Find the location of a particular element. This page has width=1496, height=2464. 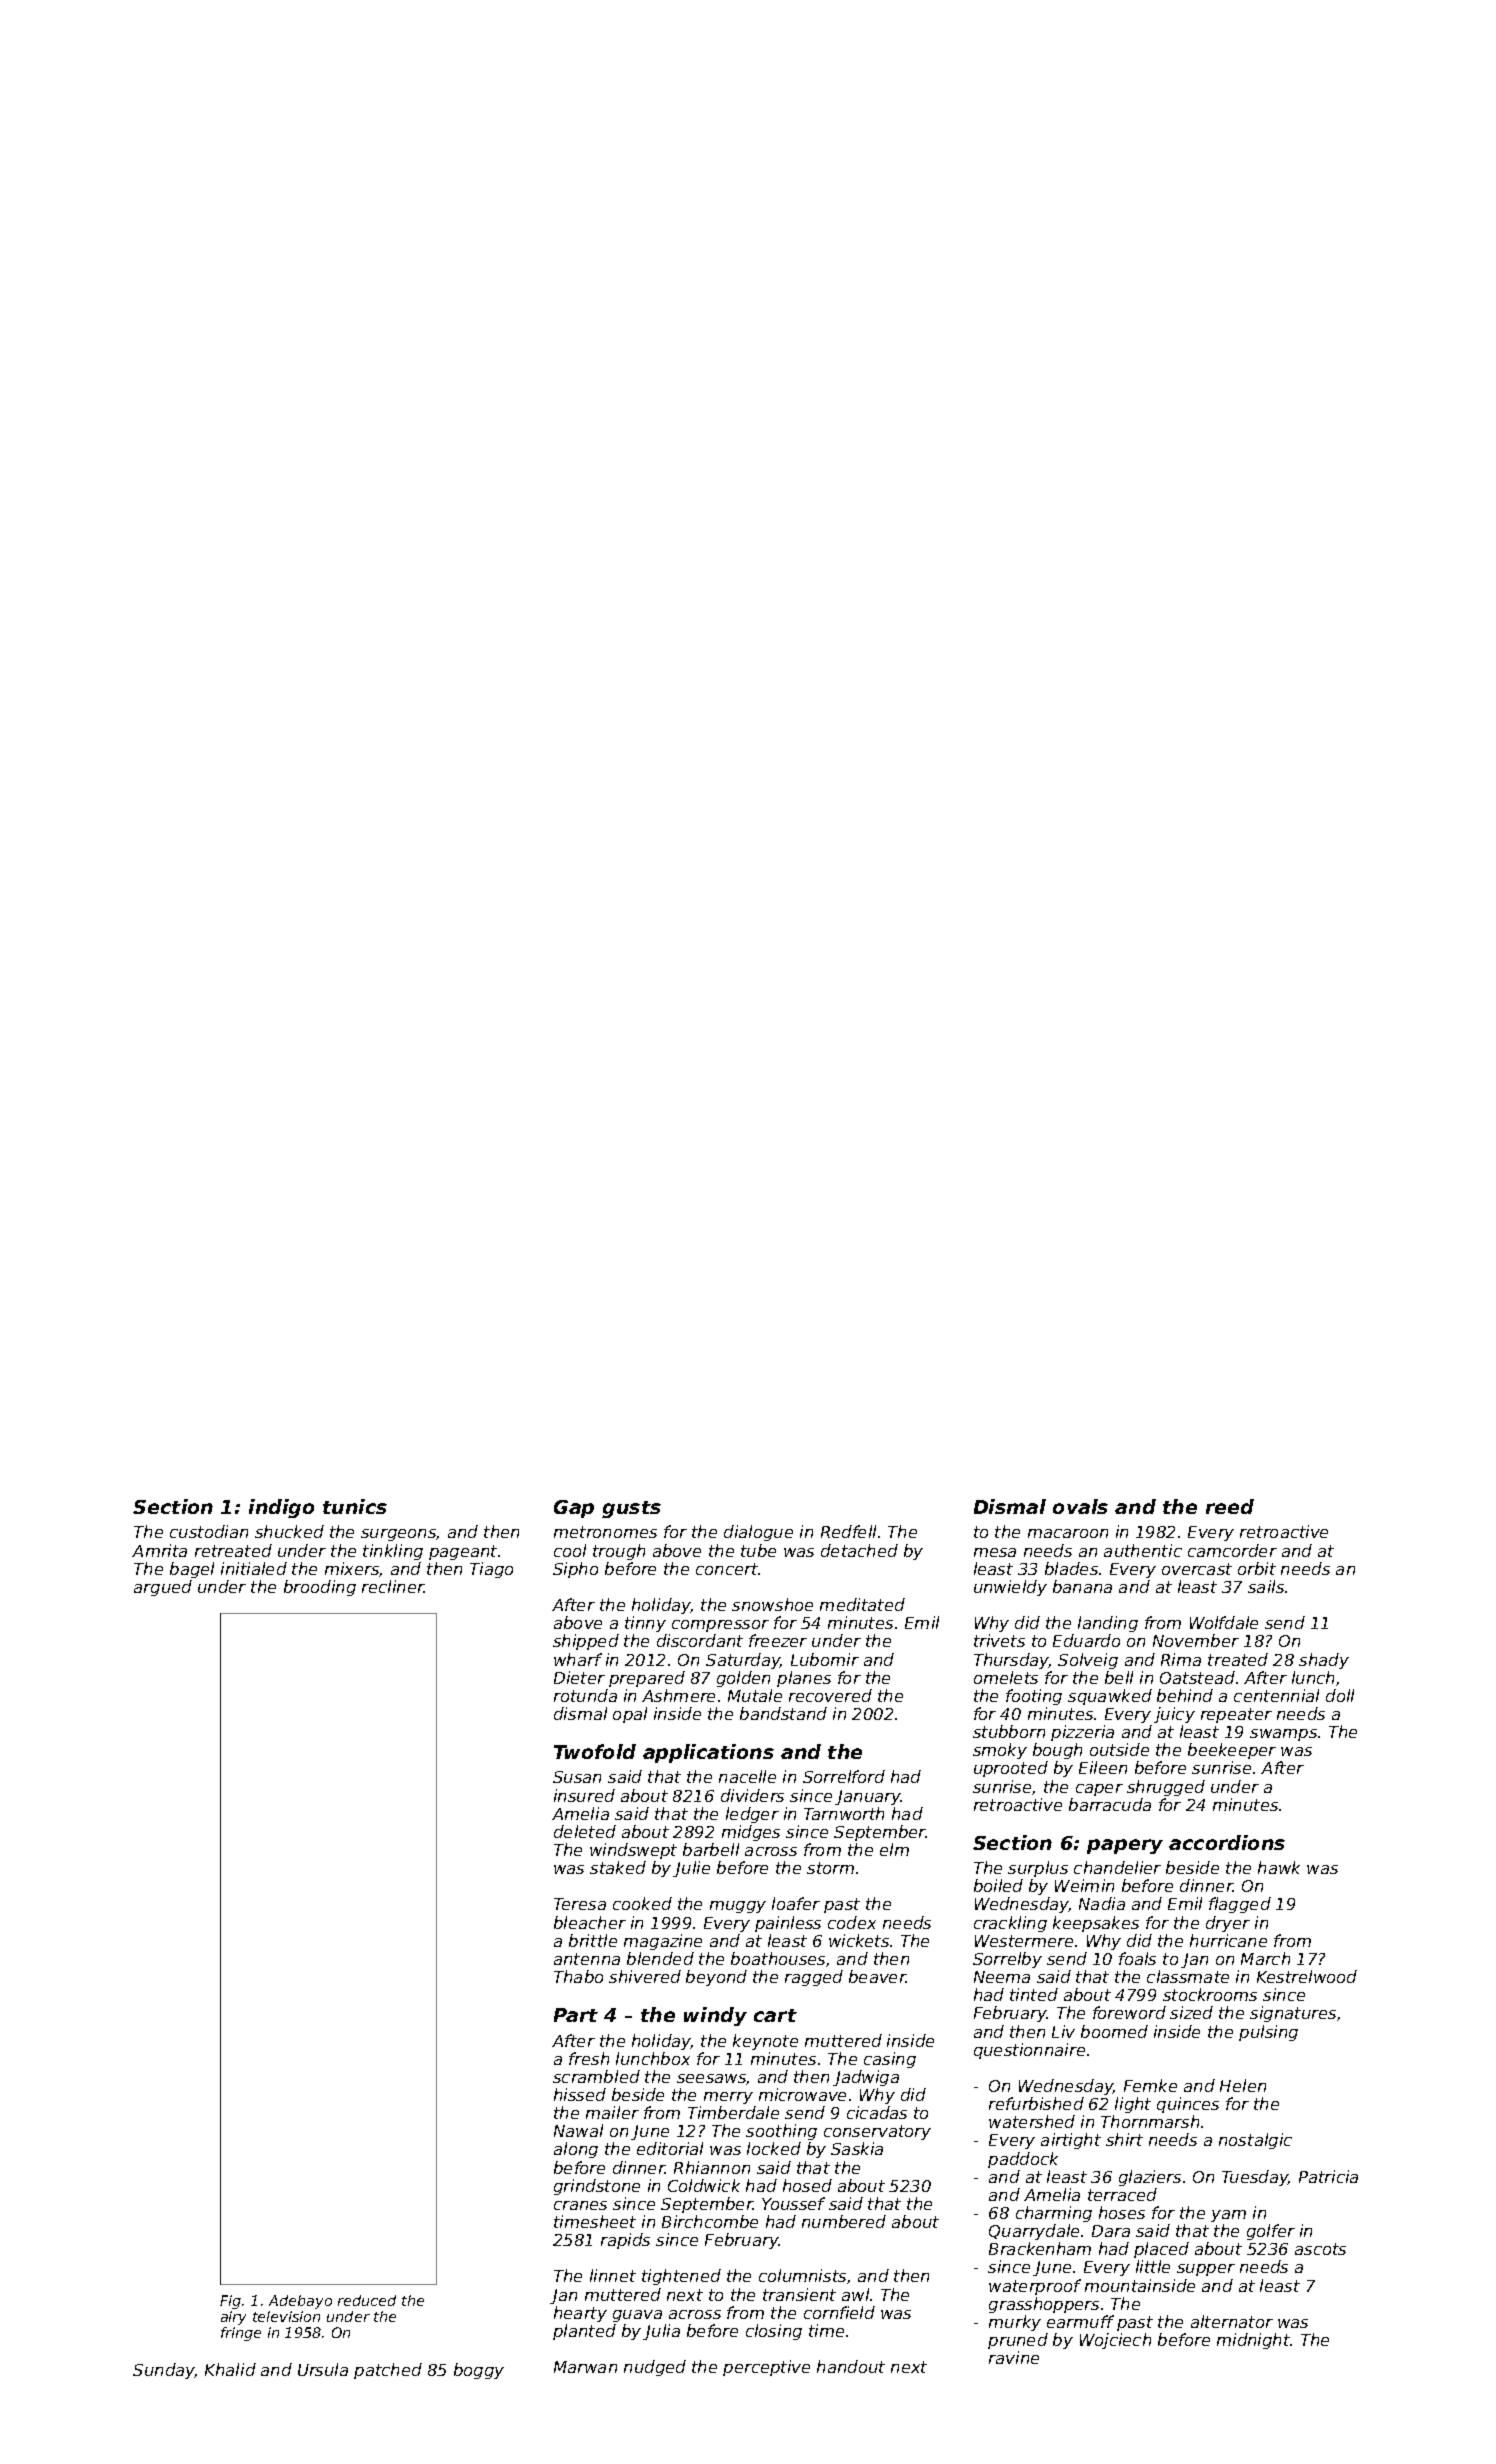

surgeons is located at coordinates (399, 1535).
